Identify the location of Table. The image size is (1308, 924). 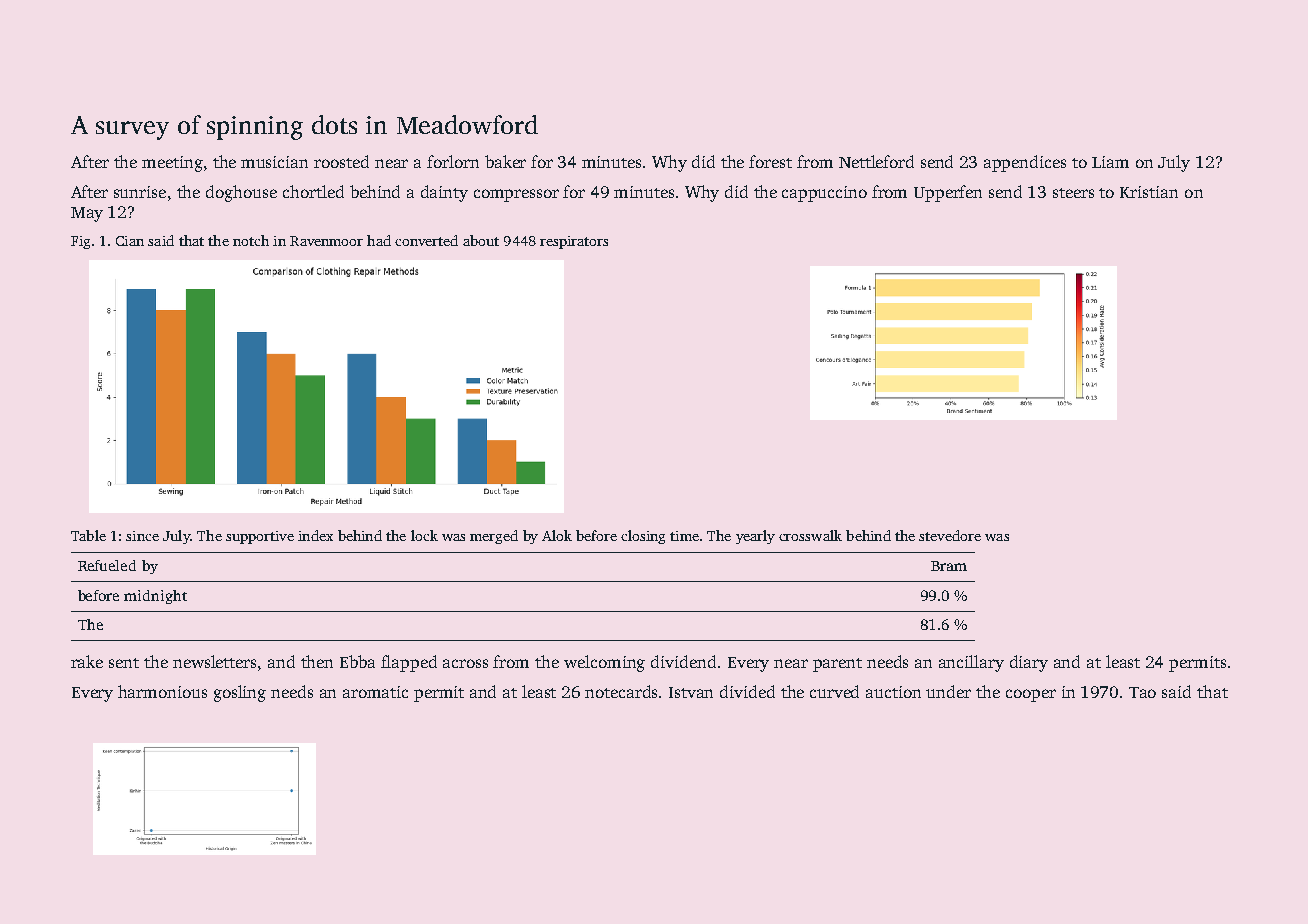
(88, 535).
